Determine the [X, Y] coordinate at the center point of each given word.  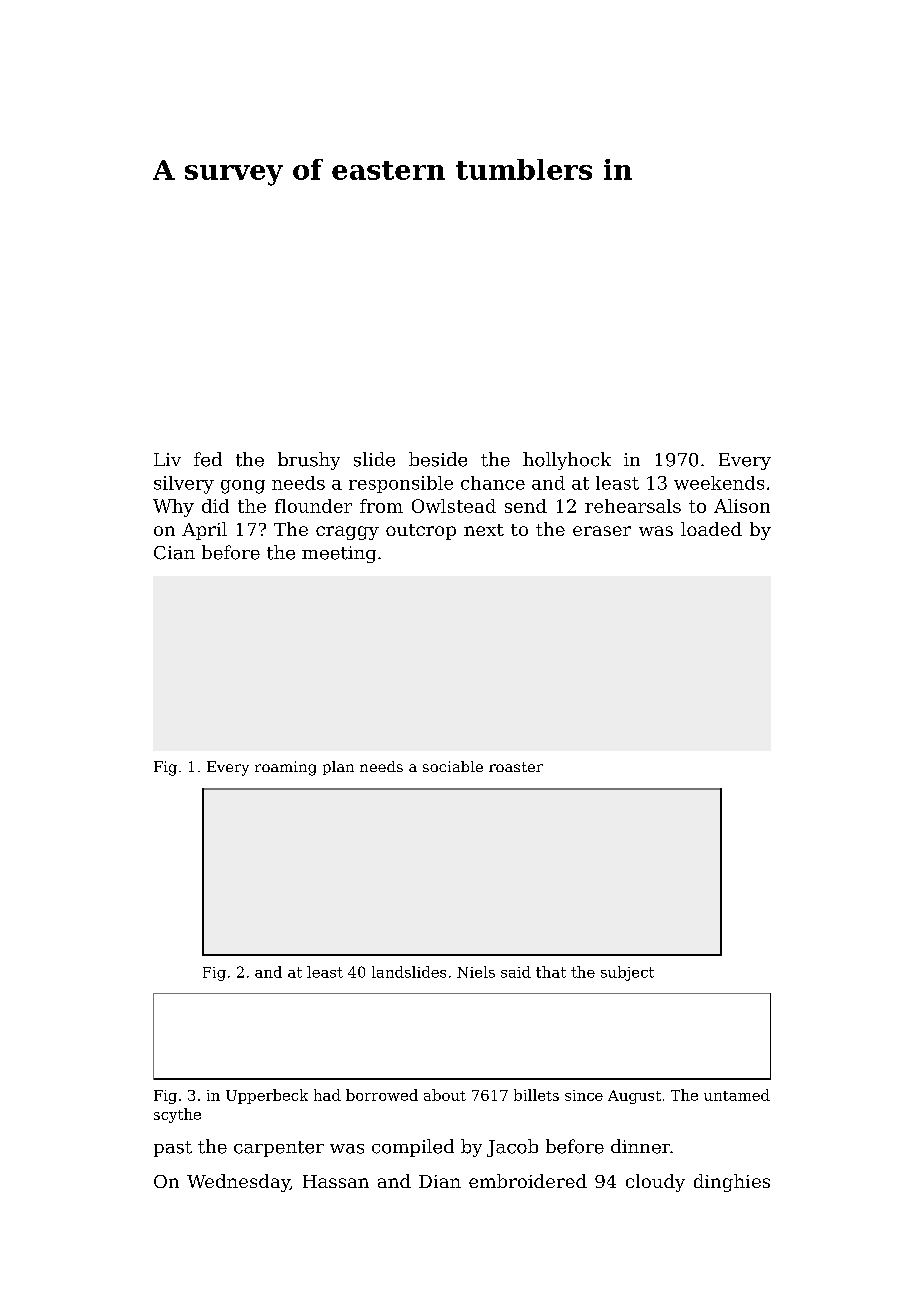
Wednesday [238, 1183]
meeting [339, 554]
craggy [347, 533]
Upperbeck [267, 1096]
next [484, 530]
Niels [476, 972]
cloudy [655, 1183]
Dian [440, 1181]
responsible [401, 484]
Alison [742, 506]
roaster [516, 767]
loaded [711, 529]
